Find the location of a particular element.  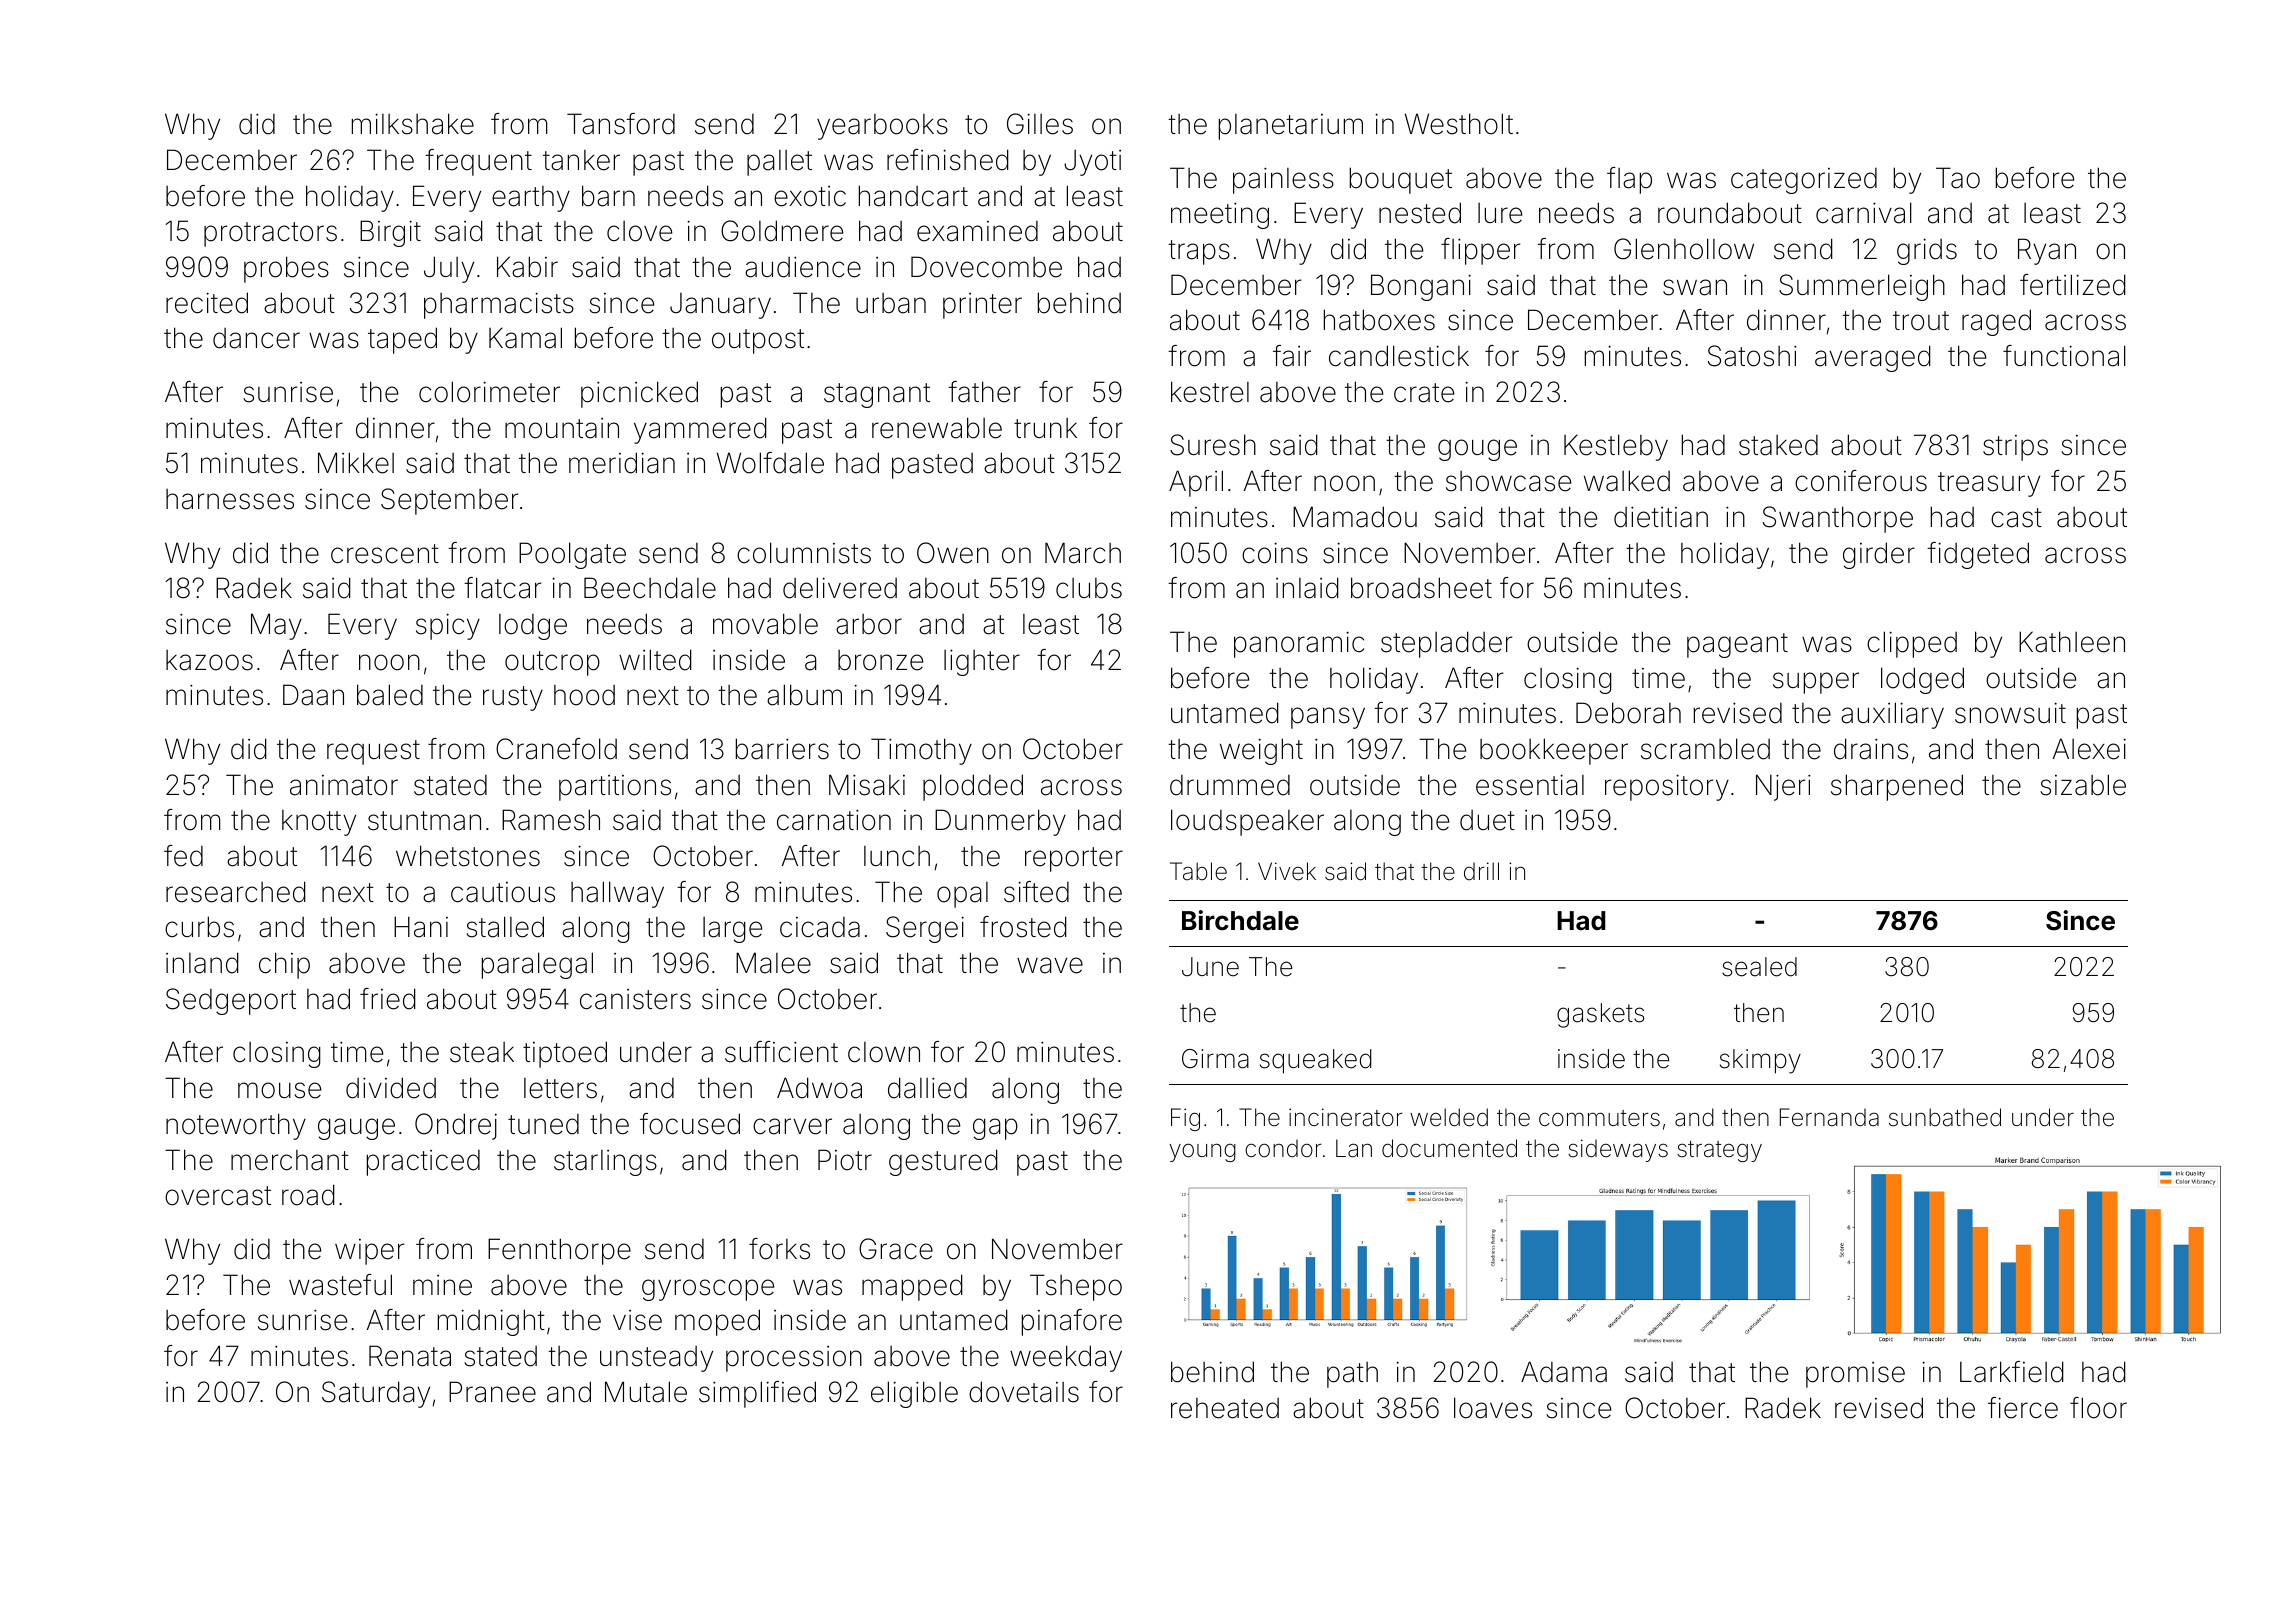

scrambled is located at coordinates (1705, 749).
